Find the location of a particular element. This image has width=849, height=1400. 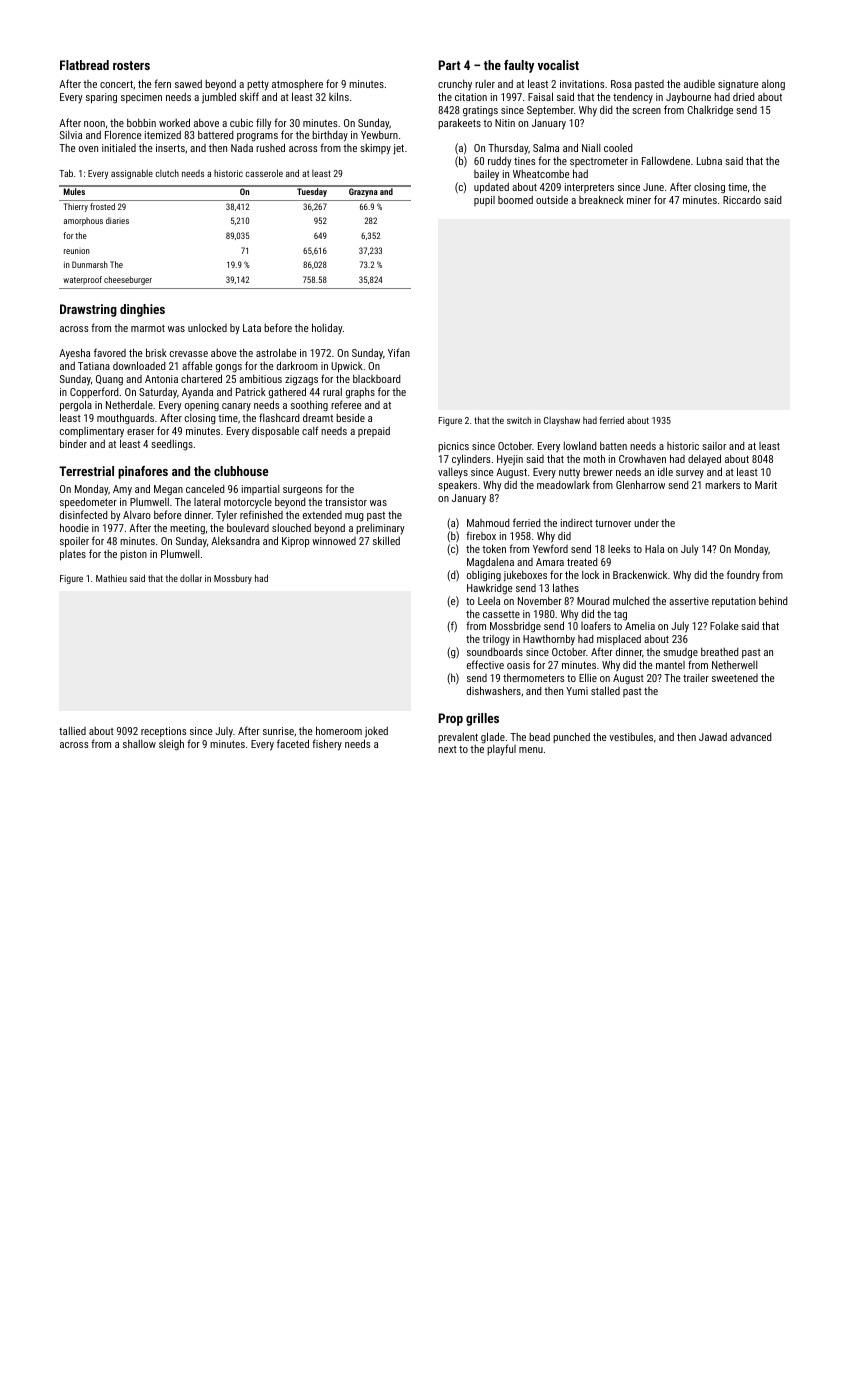

sleigh is located at coordinates (171, 745).
